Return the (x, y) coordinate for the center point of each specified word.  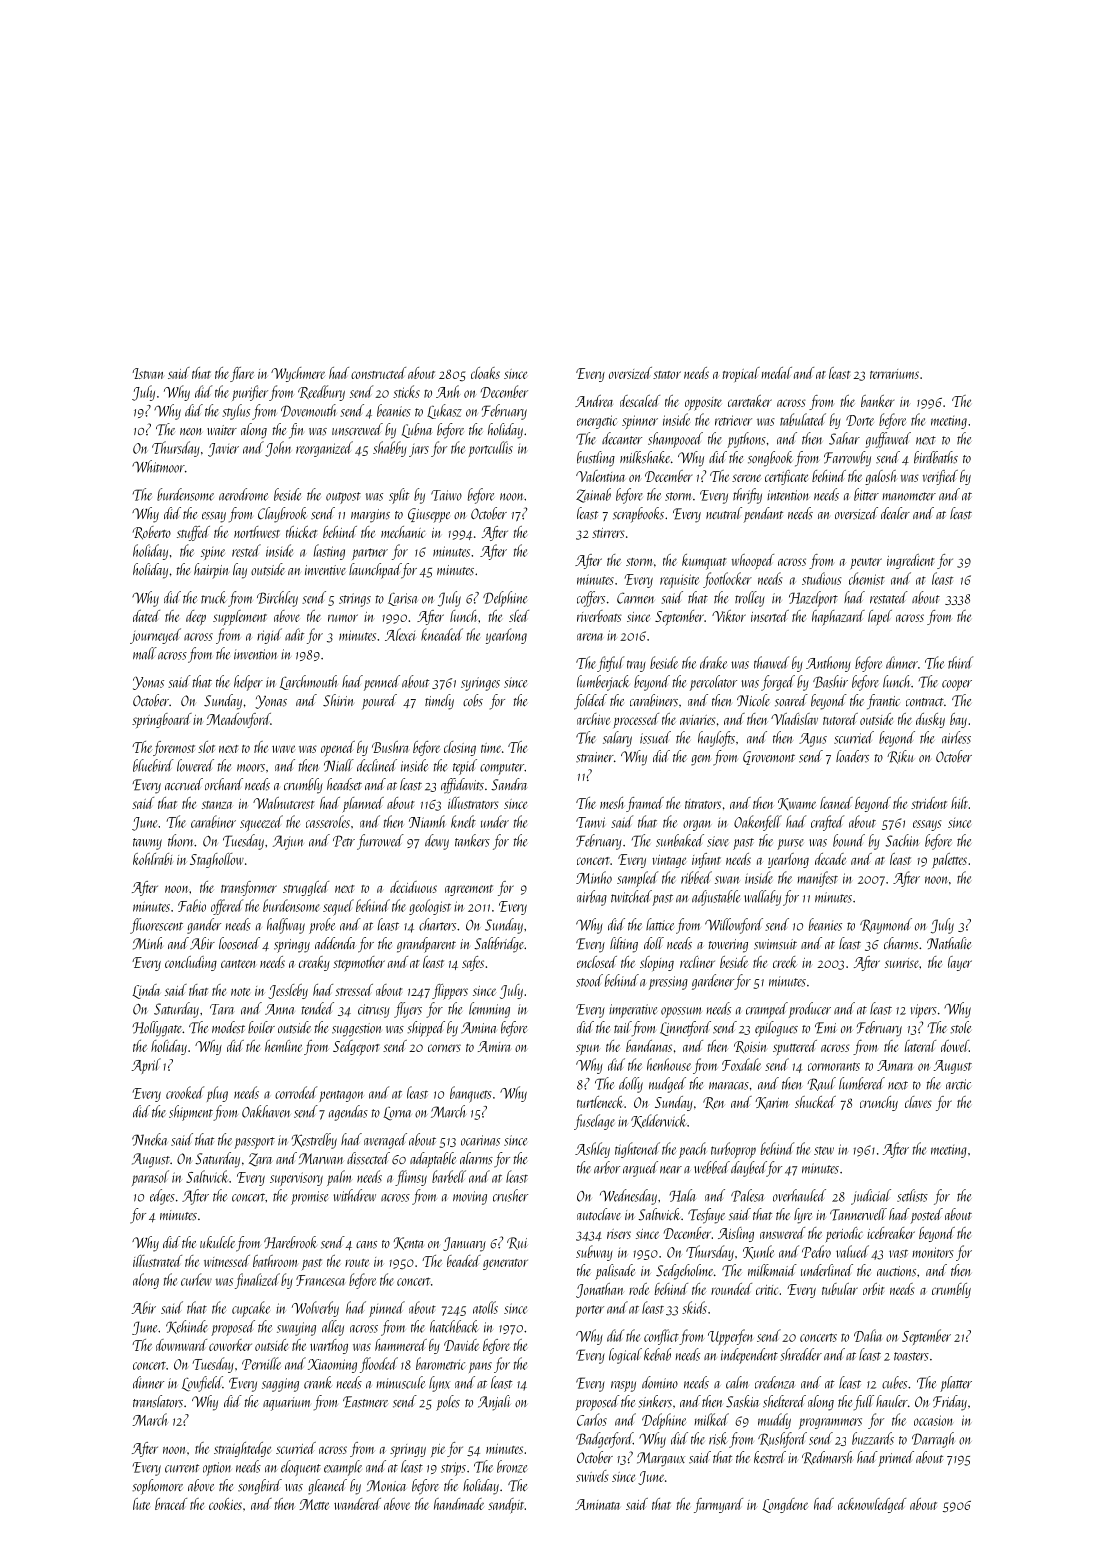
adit (294, 634)
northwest (257, 532)
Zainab (593, 495)
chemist (867, 578)
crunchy (879, 1103)
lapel (880, 617)
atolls (485, 1307)
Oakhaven (266, 1111)
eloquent (301, 1468)
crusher (510, 1195)
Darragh (933, 1440)
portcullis (491, 449)
